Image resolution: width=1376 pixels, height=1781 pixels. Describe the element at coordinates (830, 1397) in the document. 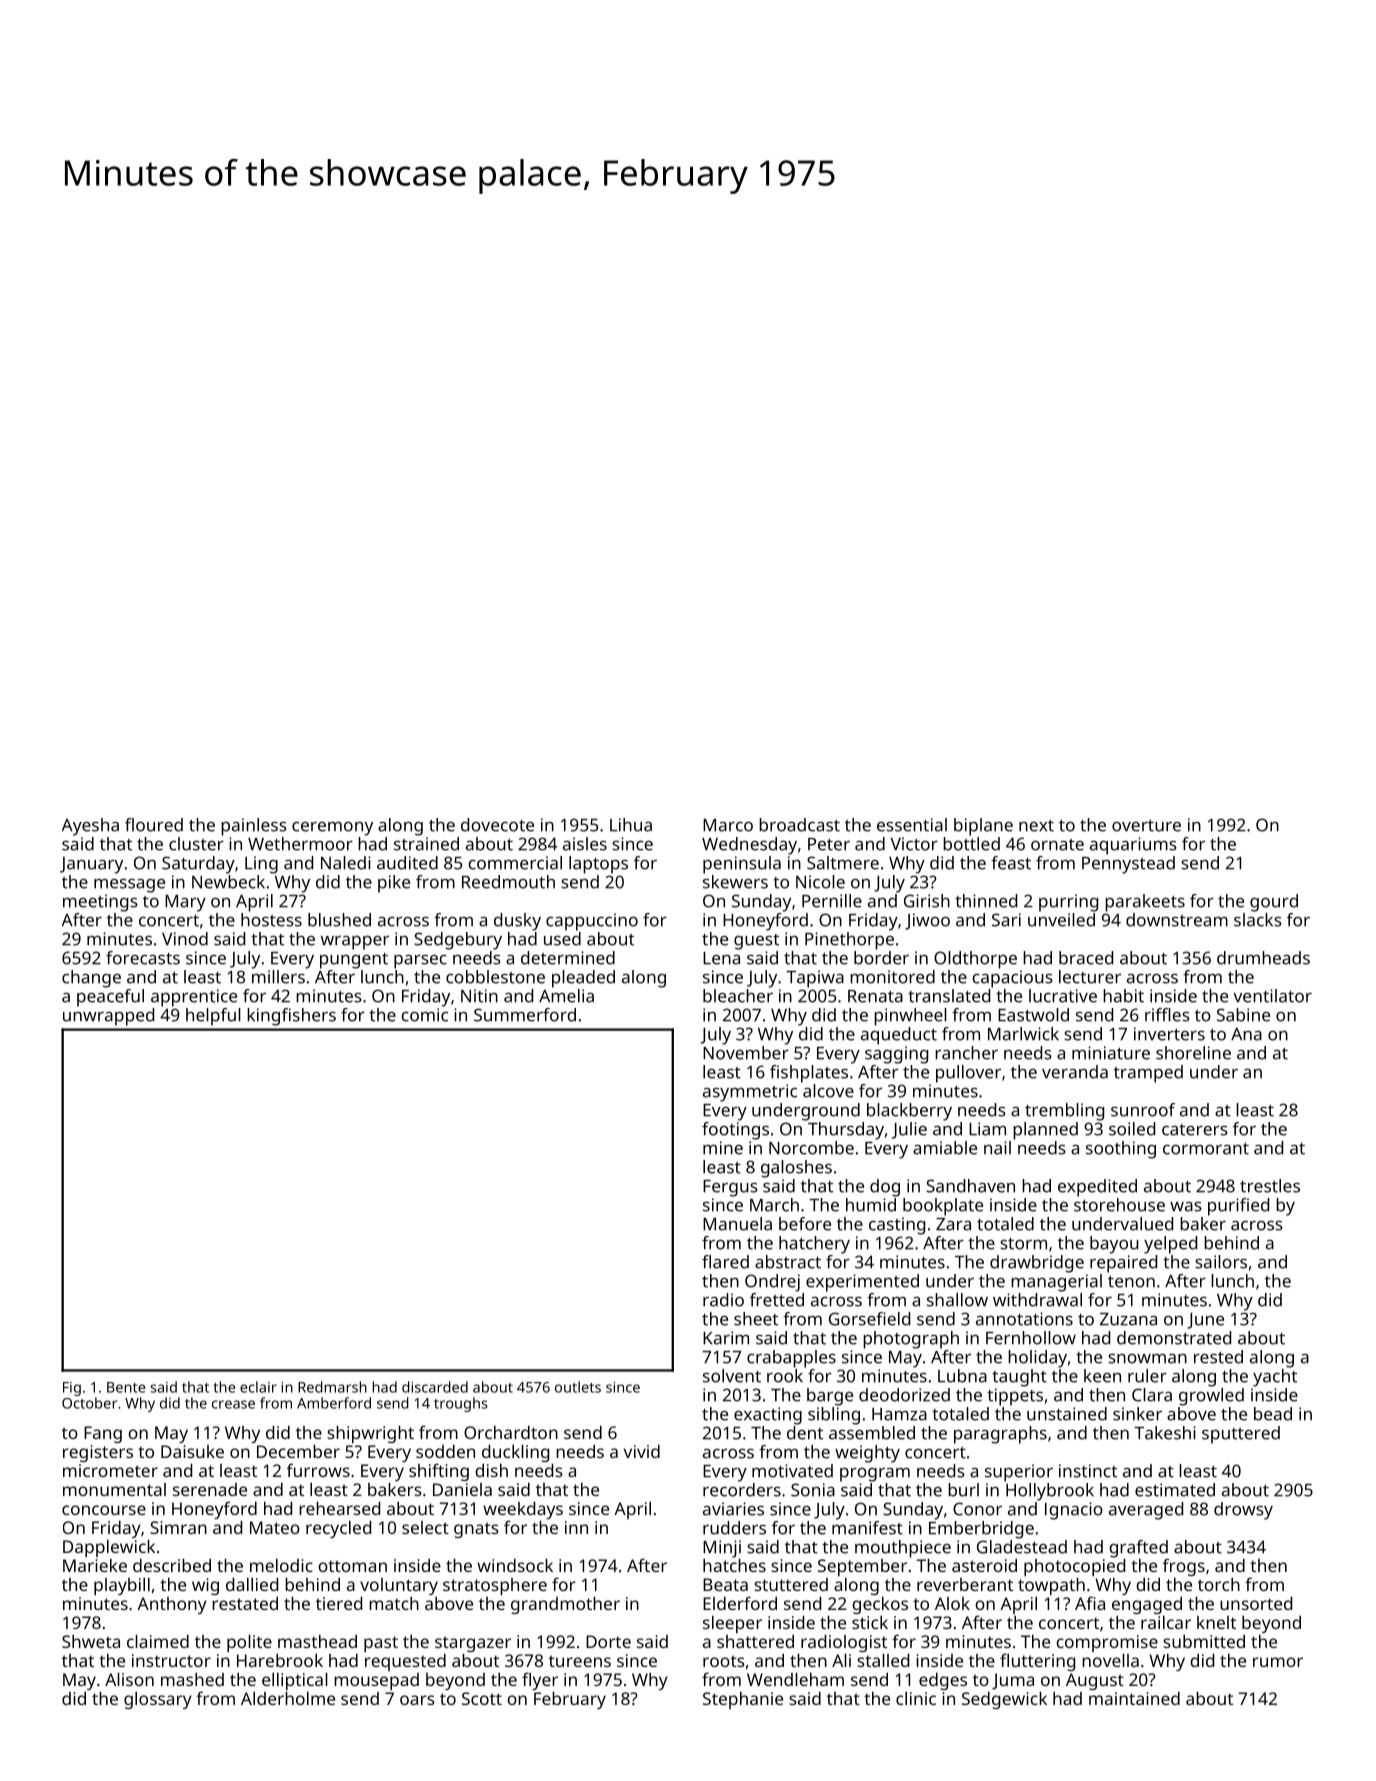

I see `barge` at that location.
